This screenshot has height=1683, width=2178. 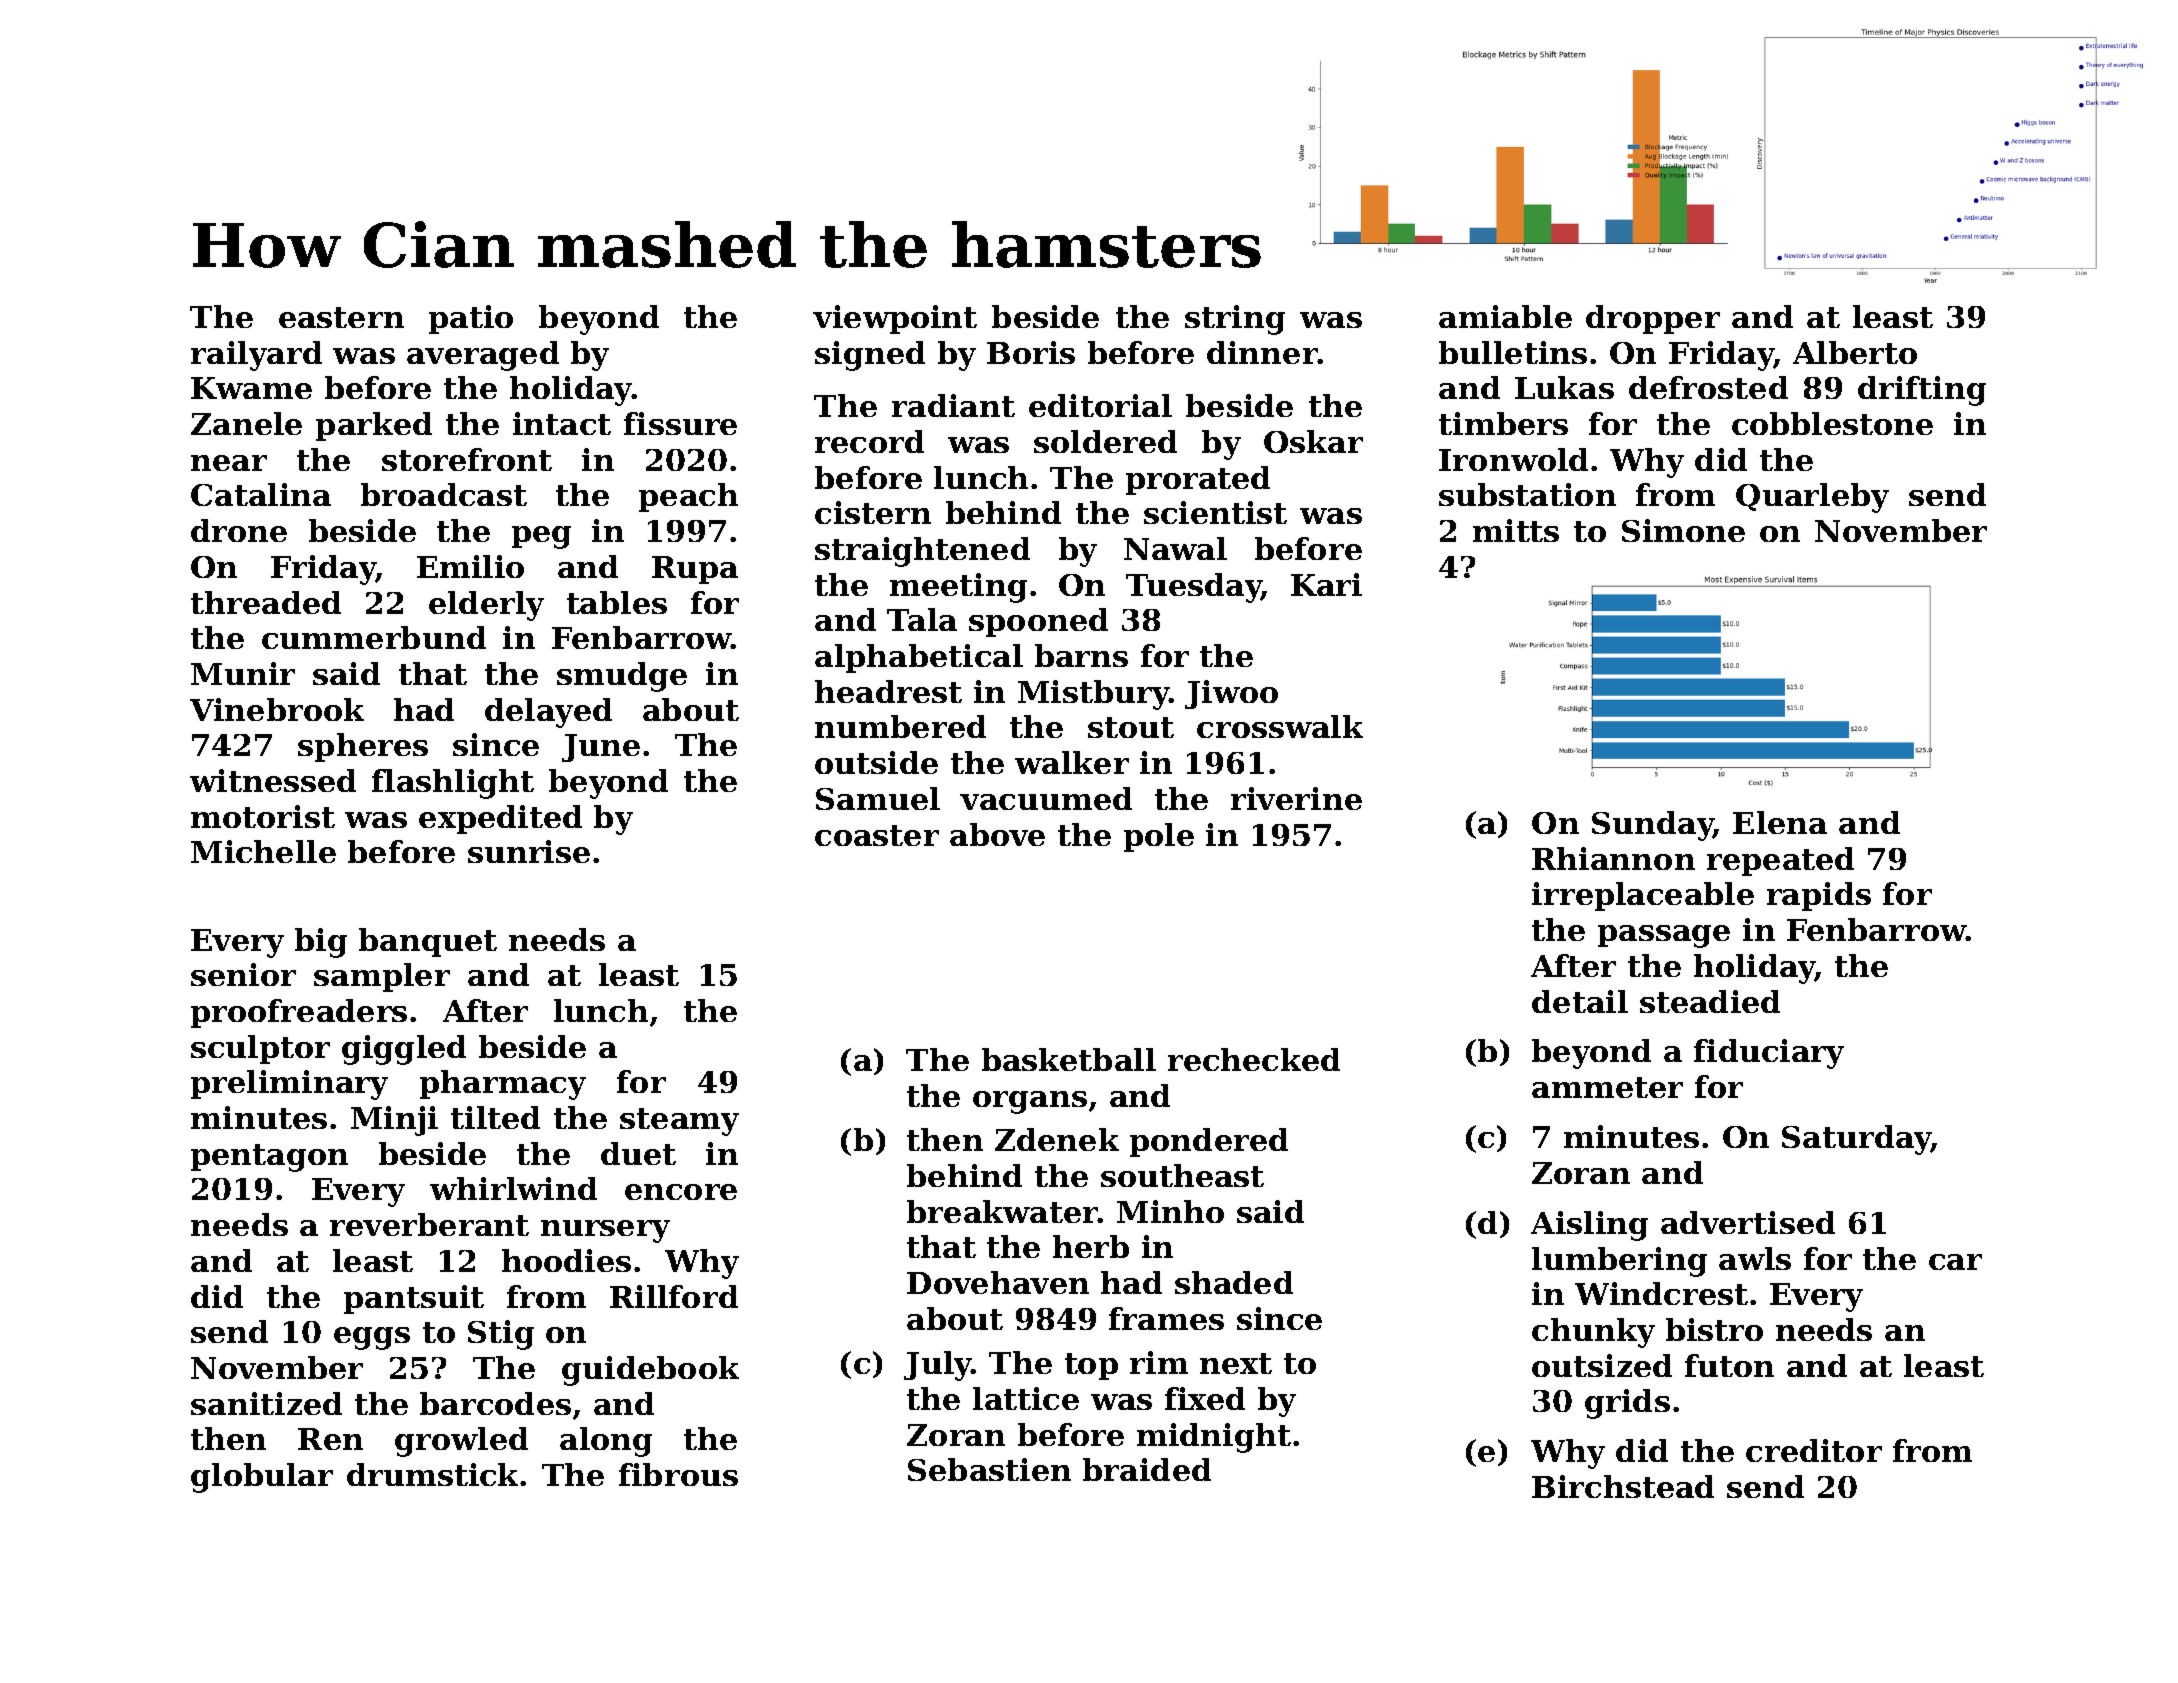 I want to click on steadied, so click(x=1710, y=1001).
